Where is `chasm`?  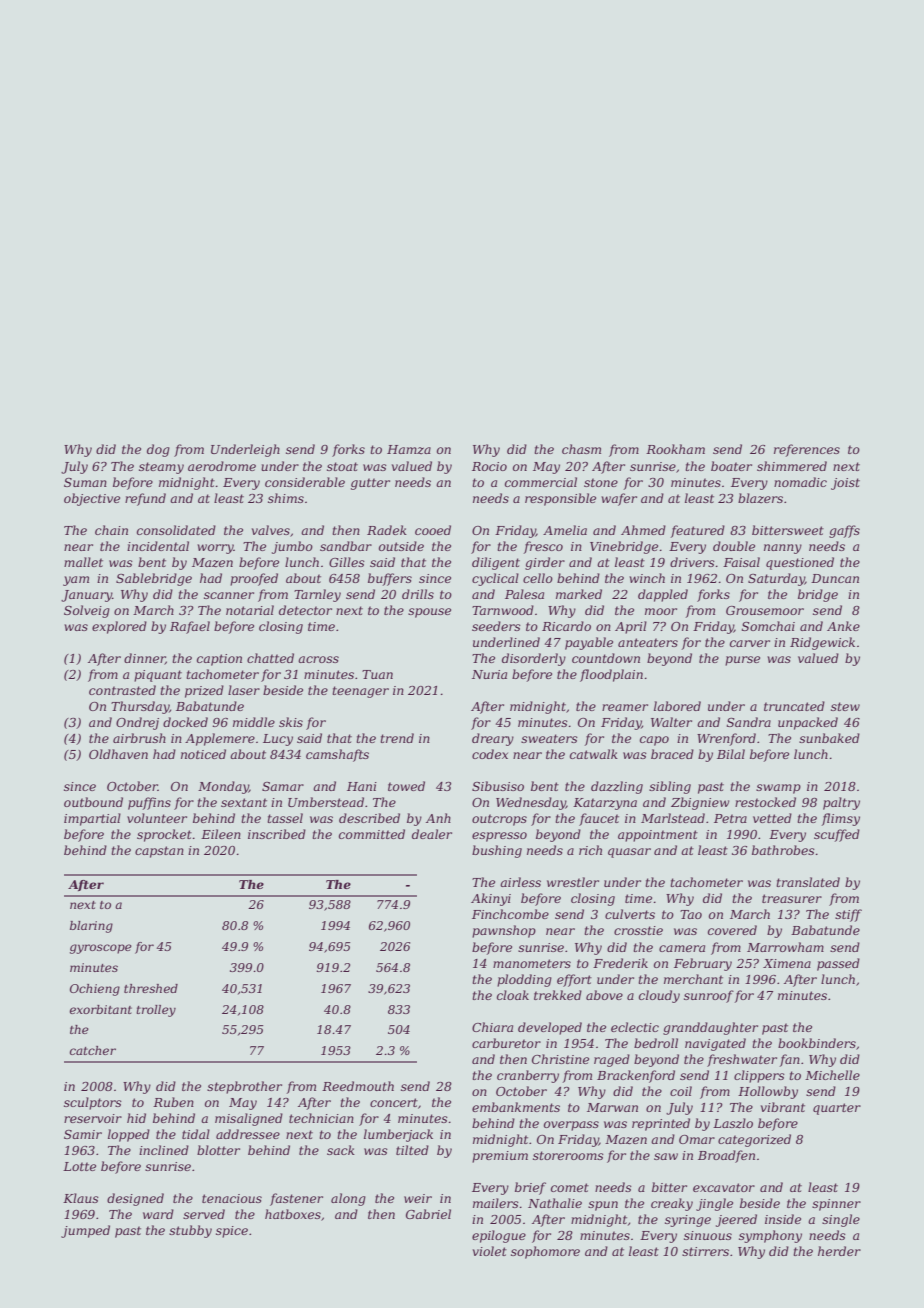
chasm is located at coordinates (581, 449).
